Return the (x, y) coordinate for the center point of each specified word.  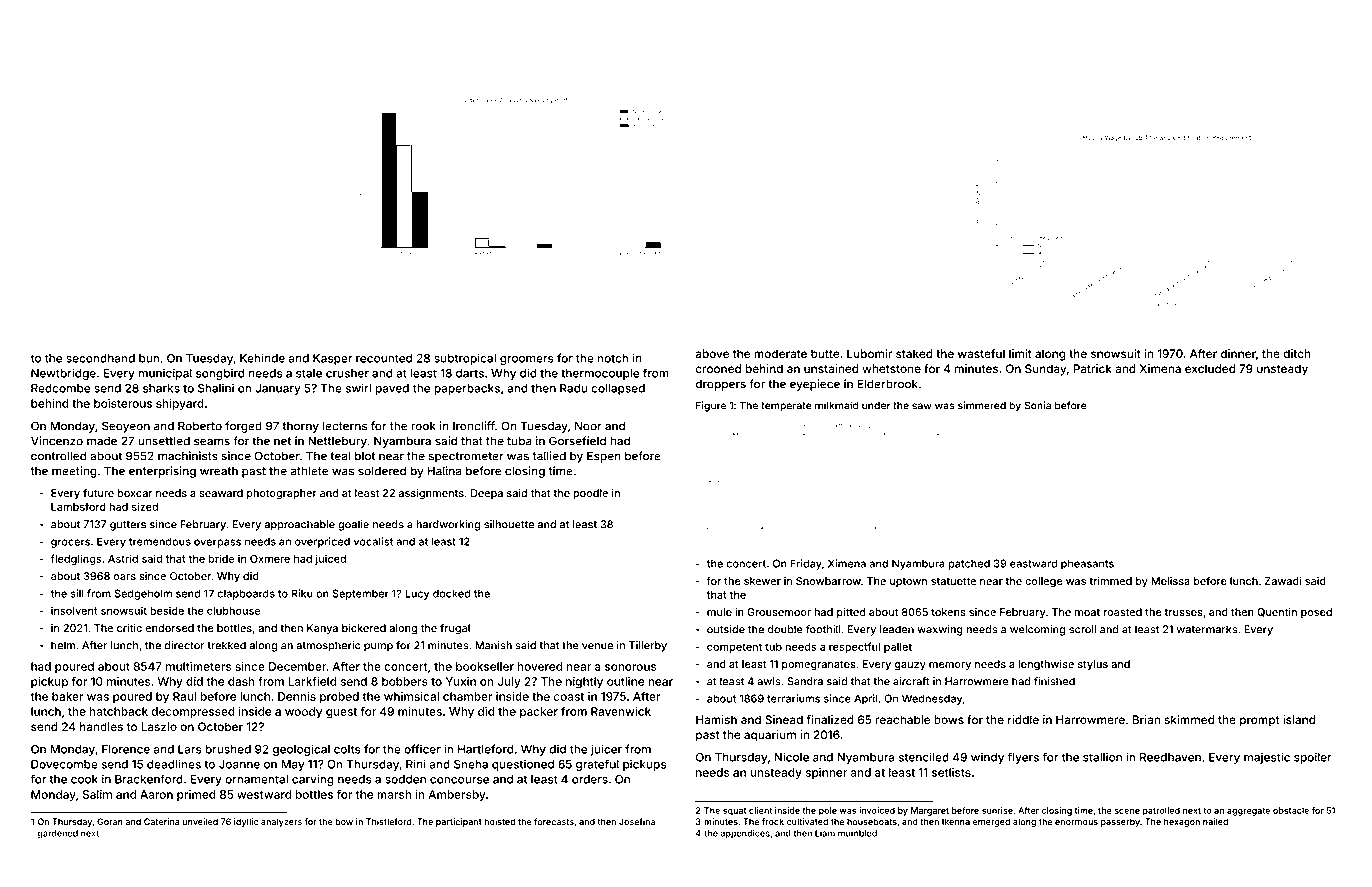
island (1299, 719)
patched (969, 564)
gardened (58, 834)
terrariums (793, 698)
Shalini (216, 388)
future (98, 492)
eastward (1033, 563)
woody (303, 712)
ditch (1297, 353)
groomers (527, 360)
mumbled (857, 833)
